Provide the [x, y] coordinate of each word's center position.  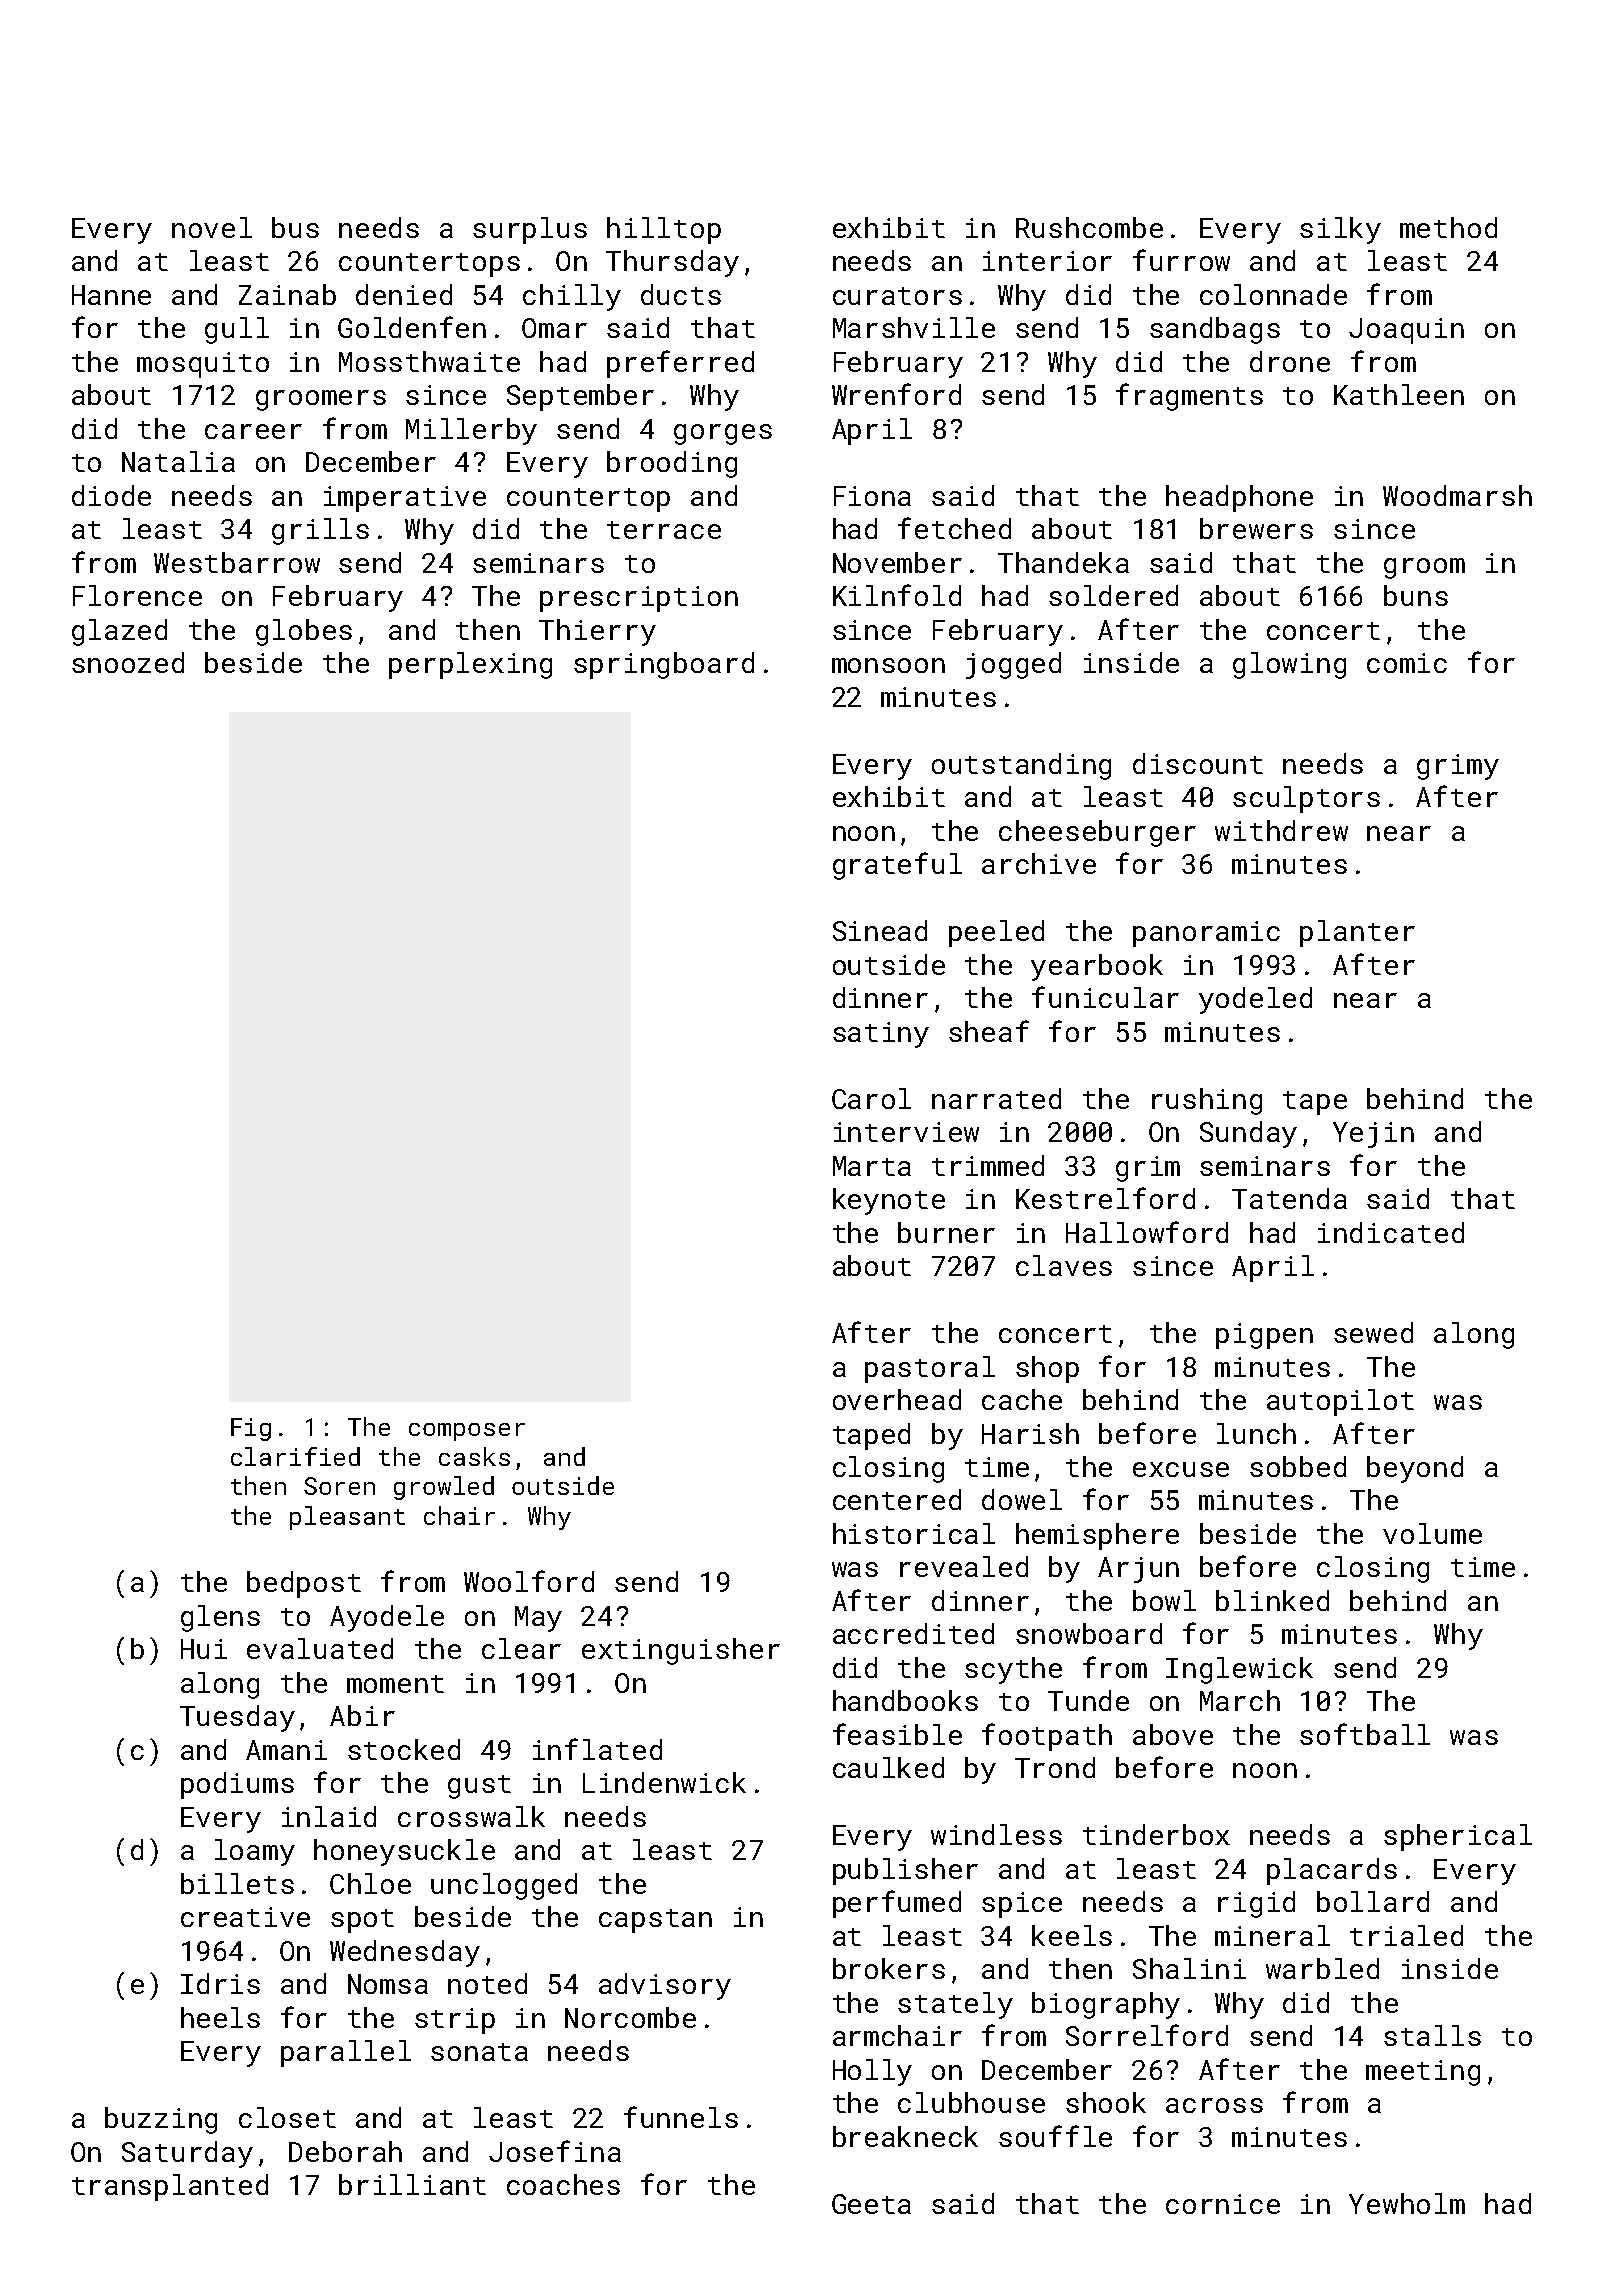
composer [467, 1432]
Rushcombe [1089, 227]
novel [212, 227]
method [1448, 227]
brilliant [412, 2184]
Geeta [871, 2204]
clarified [295, 1456]
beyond [1415, 1469]
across [1214, 2105]
